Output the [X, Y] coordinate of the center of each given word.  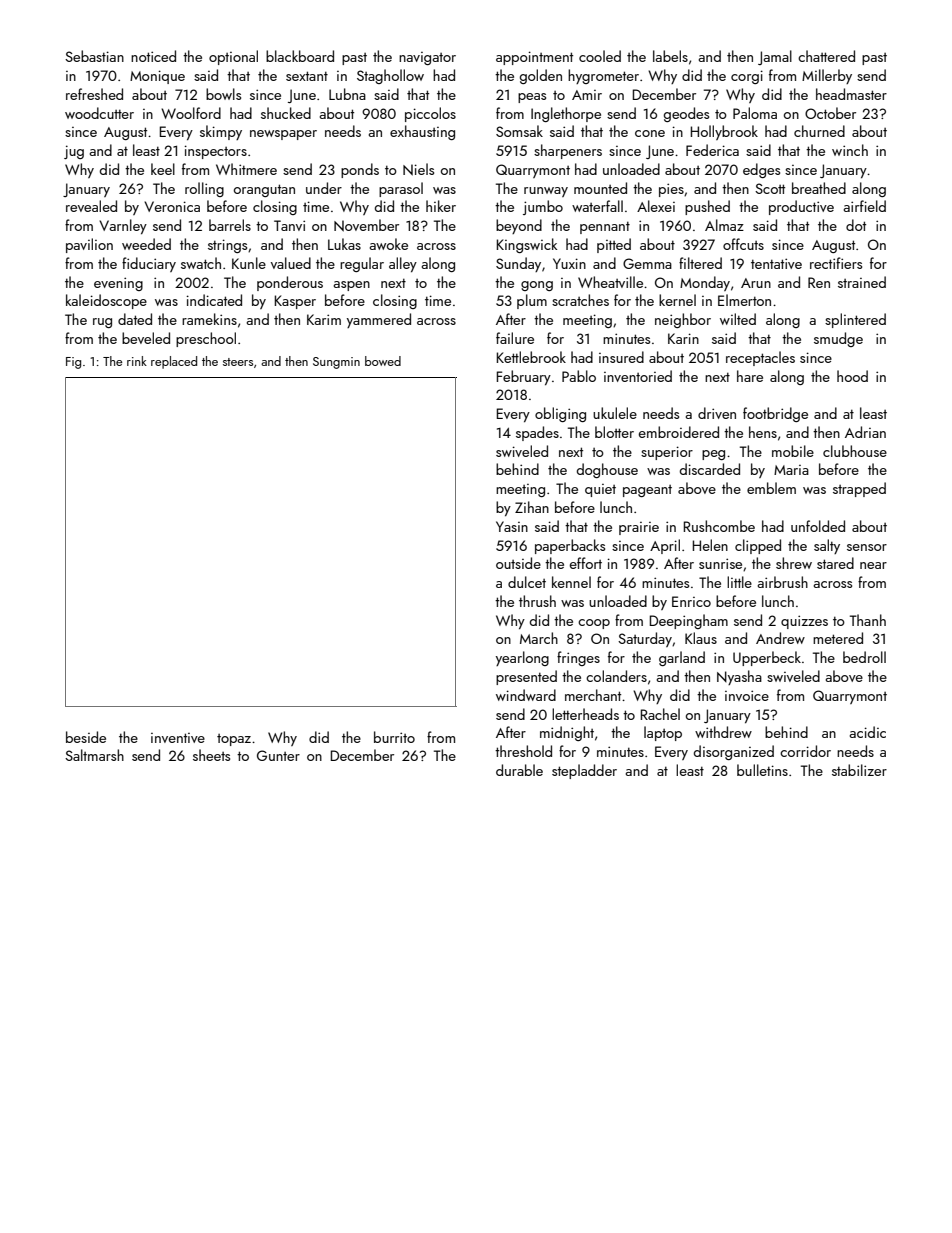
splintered [855, 320]
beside [86, 737]
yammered [379, 320]
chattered [826, 56]
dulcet [527, 582]
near [873, 565]
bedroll [864, 657]
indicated [214, 300]
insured [621, 357]
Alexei [656, 206]
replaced [174, 362]
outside [518, 563]
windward [526, 695]
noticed [153, 56]
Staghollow [390, 76]
